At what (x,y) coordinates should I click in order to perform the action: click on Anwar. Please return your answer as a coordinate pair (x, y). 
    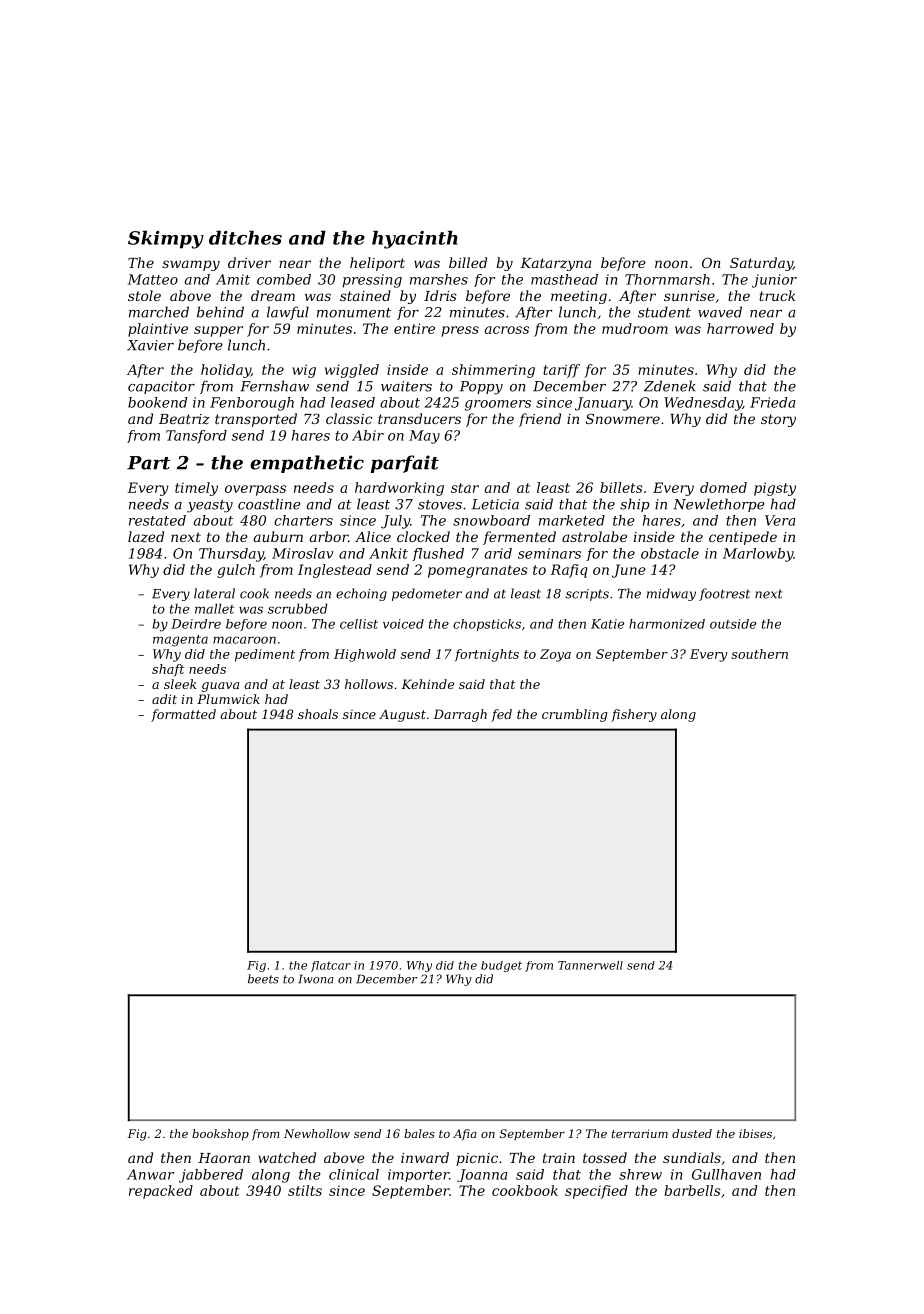
    Looking at the image, I should click on (150, 1174).
